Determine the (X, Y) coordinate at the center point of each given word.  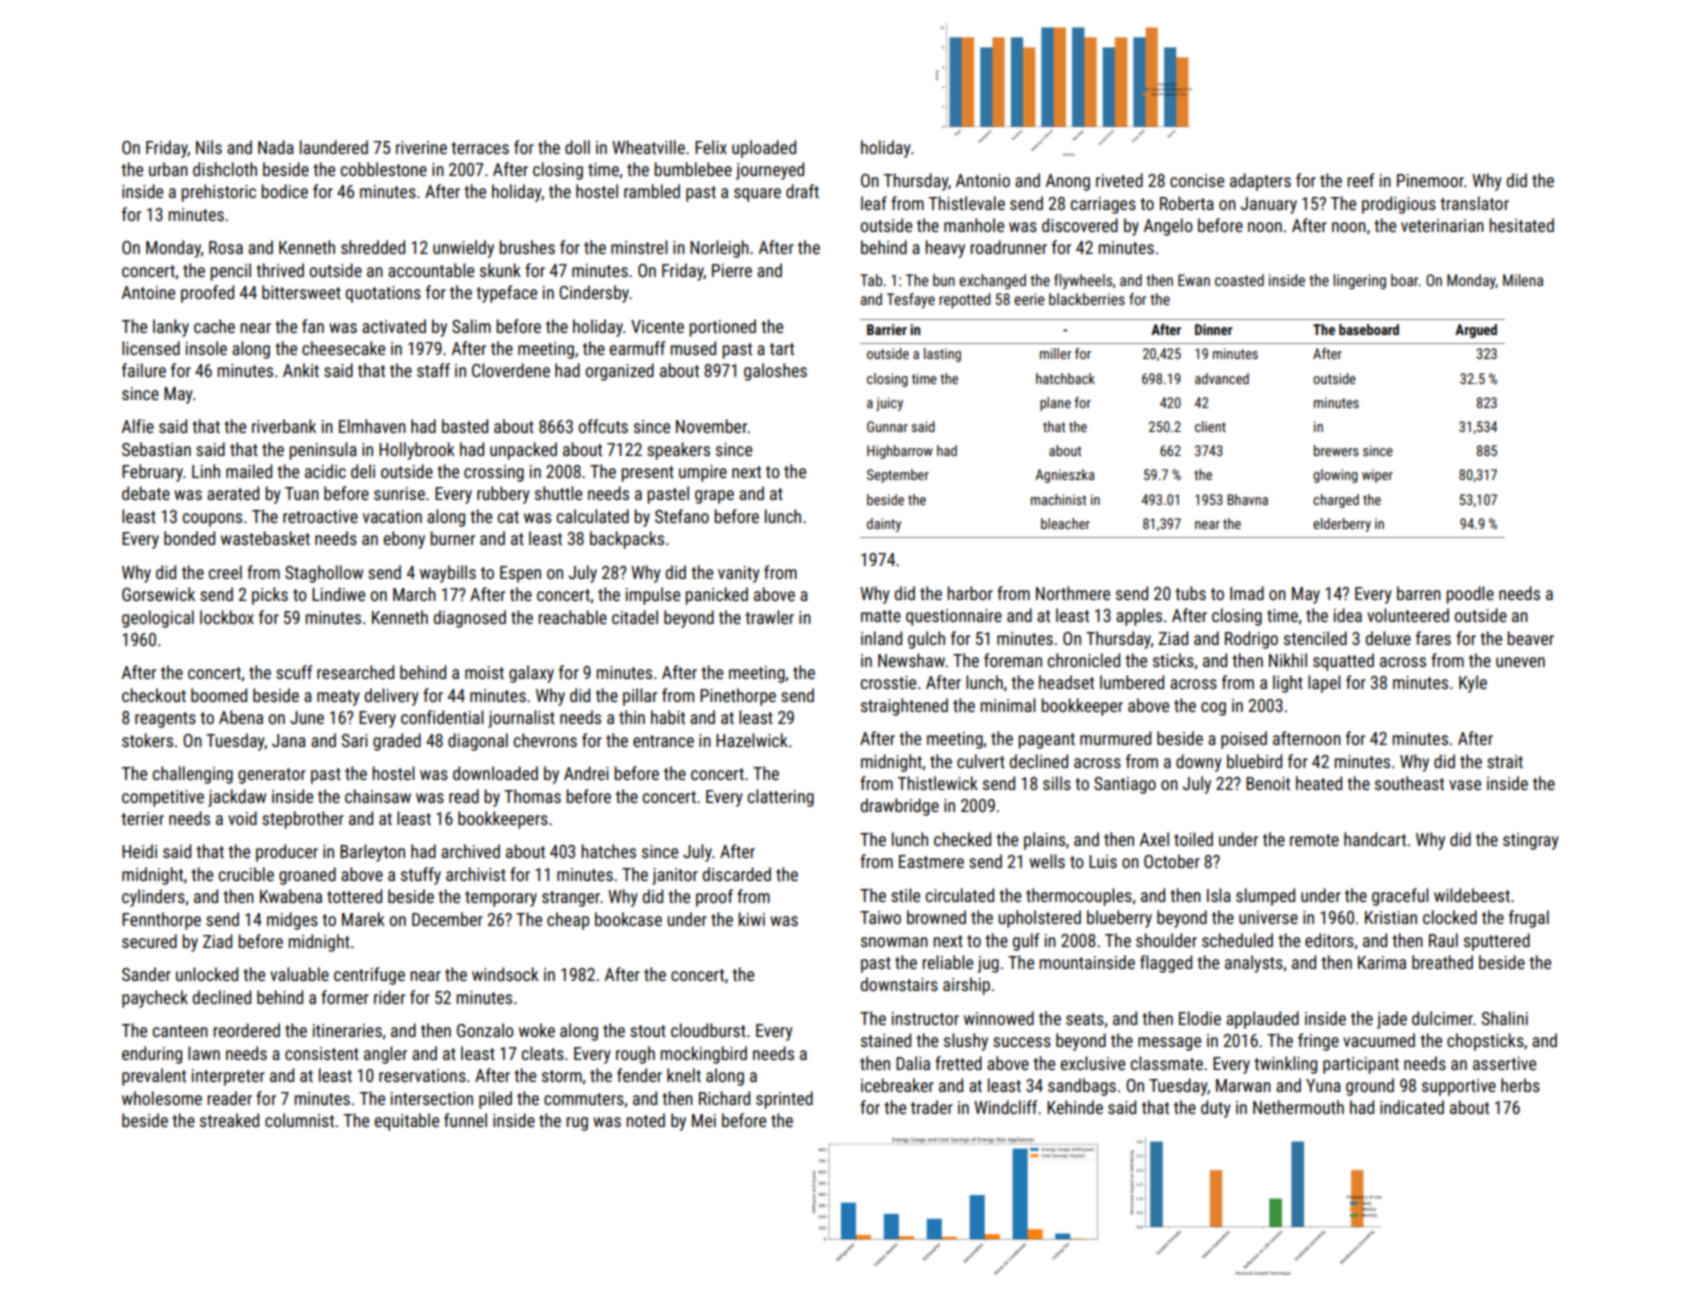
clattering (781, 798)
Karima (1382, 962)
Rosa (226, 247)
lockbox (227, 617)
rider (389, 997)
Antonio (983, 180)
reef (1360, 180)
